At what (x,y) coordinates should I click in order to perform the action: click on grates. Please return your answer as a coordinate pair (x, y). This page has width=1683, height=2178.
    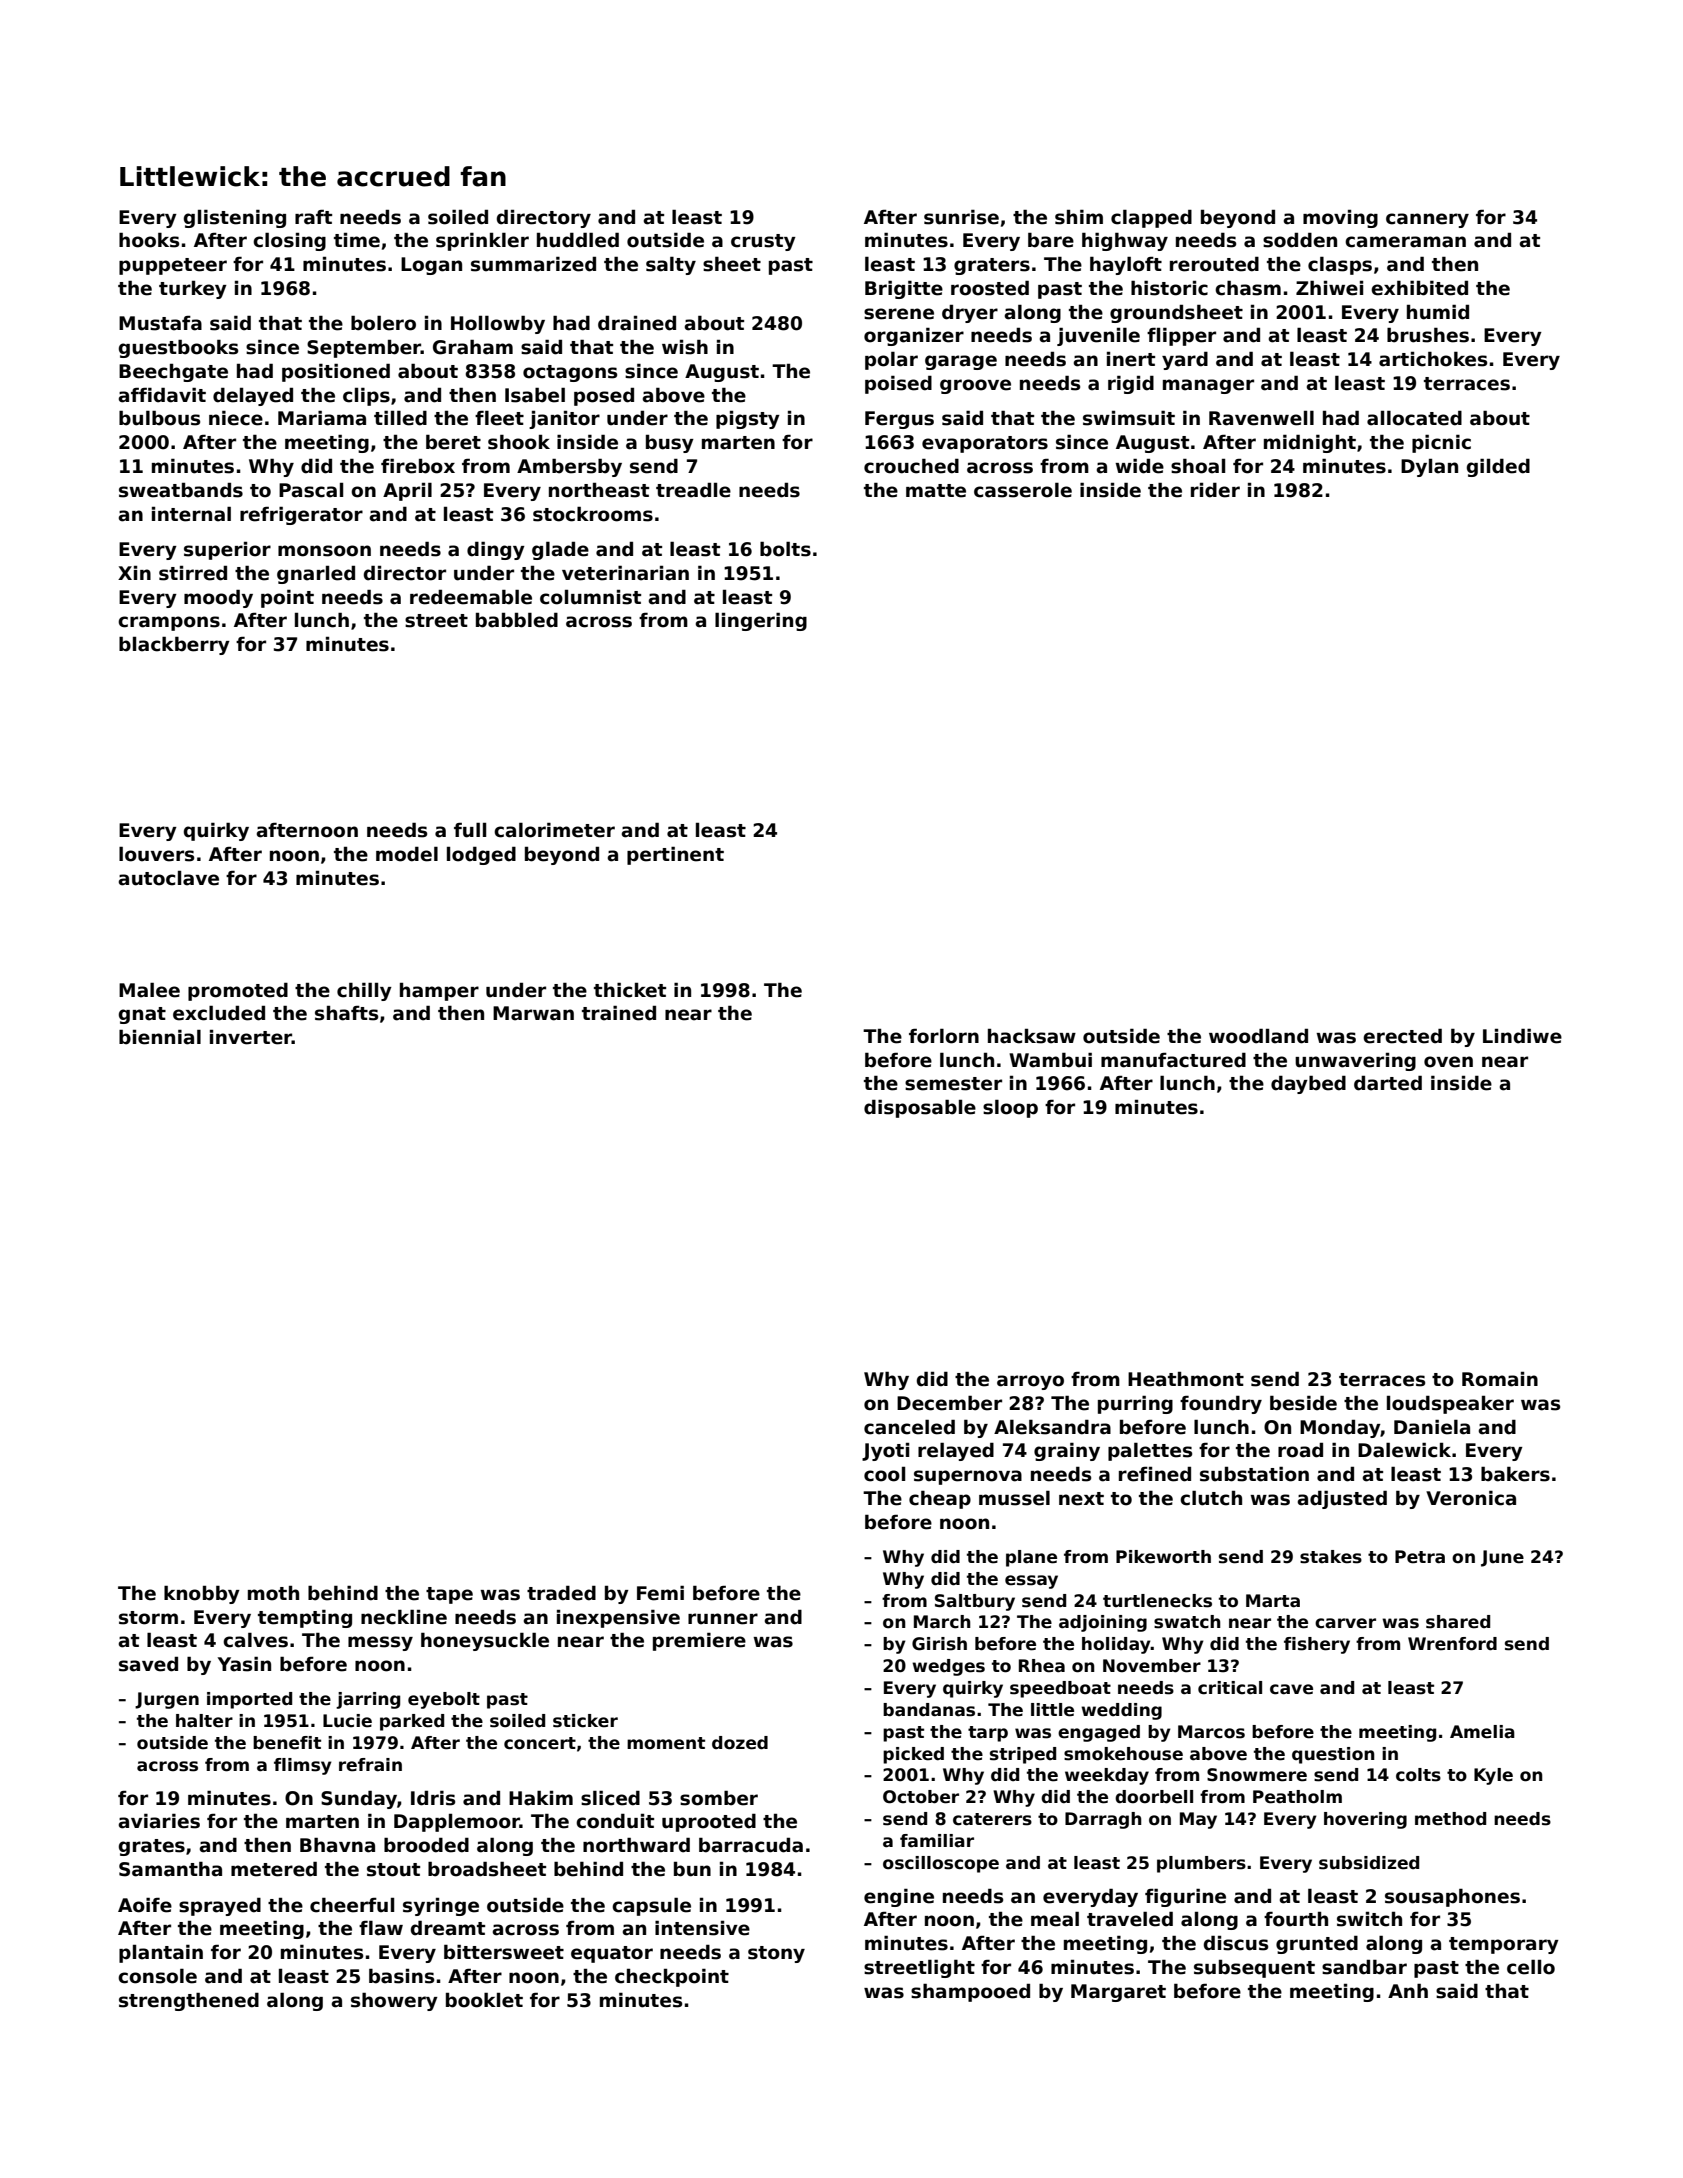
    Looking at the image, I should click on (152, 1847).
